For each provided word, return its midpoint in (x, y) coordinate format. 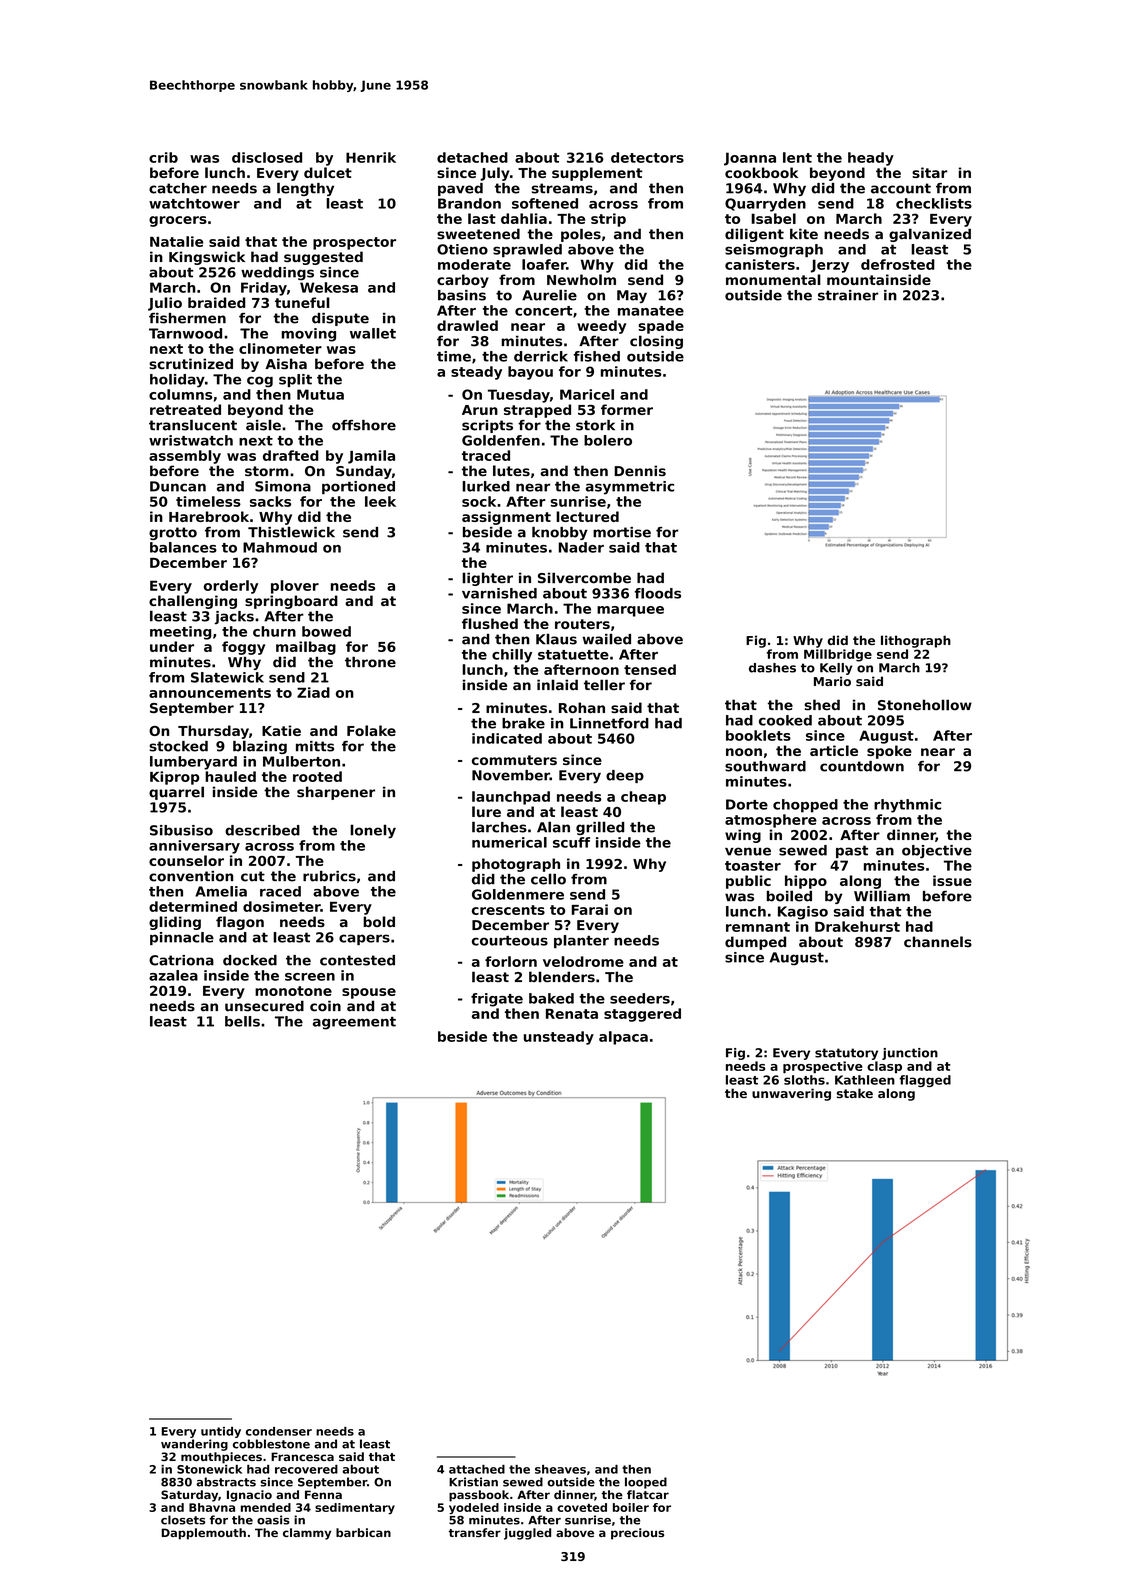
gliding (175, 923)
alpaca (623, 1038)
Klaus (556, 639)
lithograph (916, 641)
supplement (597, 174)
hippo (806, 882)
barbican (363, 1532)
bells (242, 1021)
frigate (497, 1000)
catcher (178, 188)
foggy (243, 648)
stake (855, 1093)
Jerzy (830, 266)
